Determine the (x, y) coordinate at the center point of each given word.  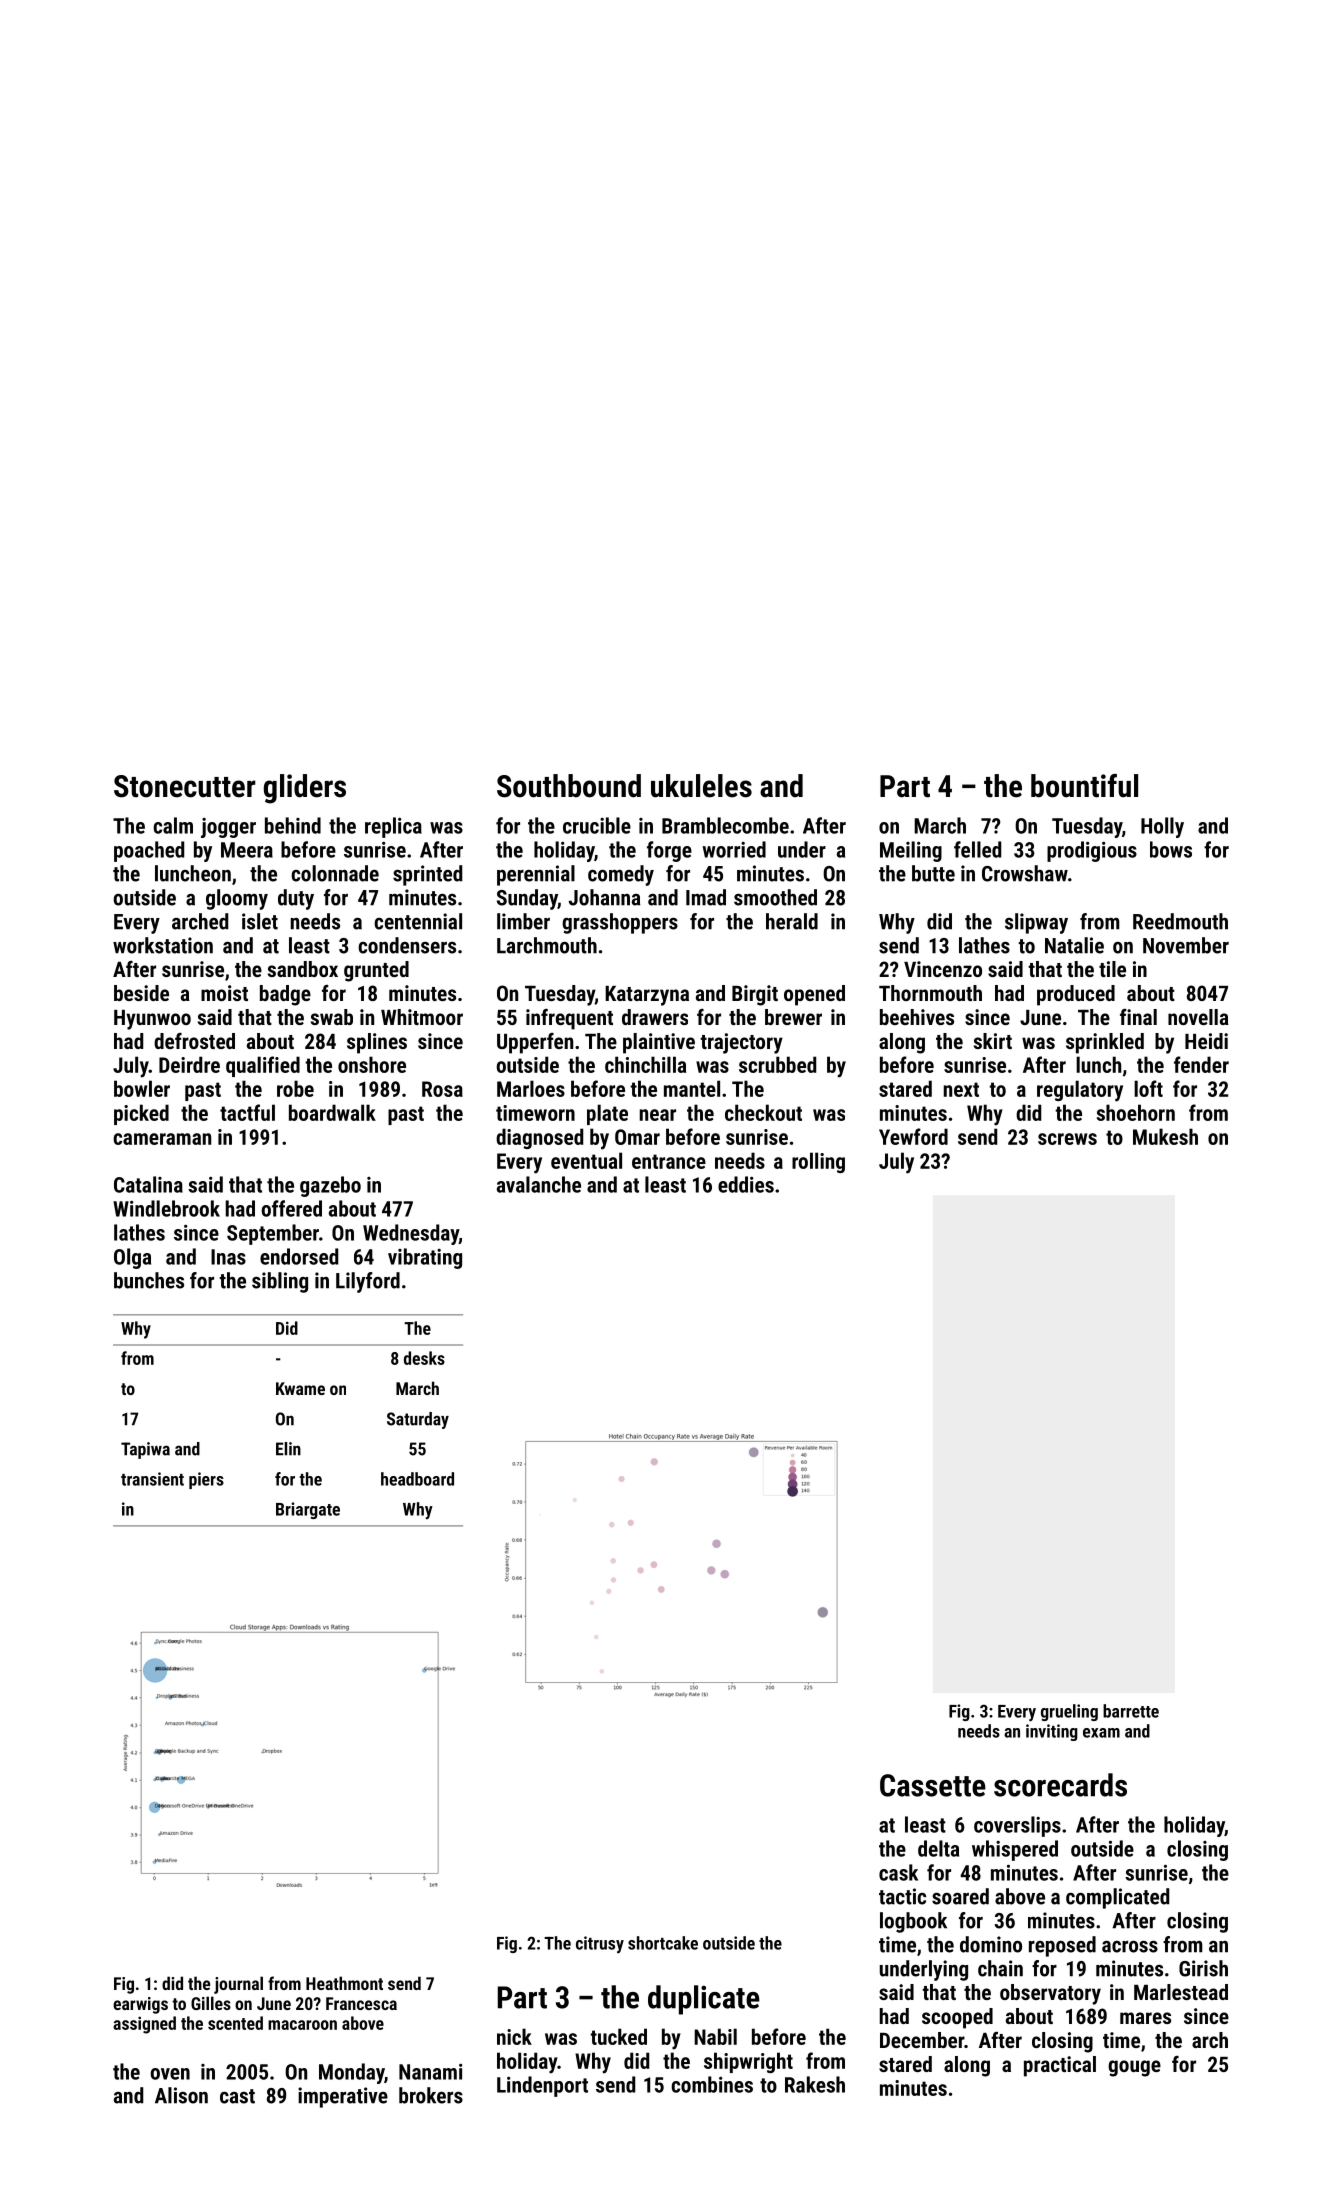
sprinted (427, 875)
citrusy (600, 1944)
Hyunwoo (152, 1020)
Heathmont (344, 1983)
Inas (228, 1257)
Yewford (913, 1136)
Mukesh (1165, 1136)
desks (424, 1358)
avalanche (539, 1184)
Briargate (308, 1510)
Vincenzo (943, 969)
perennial (536, 875)
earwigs (140, 2005)
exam (1101, 1733)
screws (1067, 1139)
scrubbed (777, 1064)
